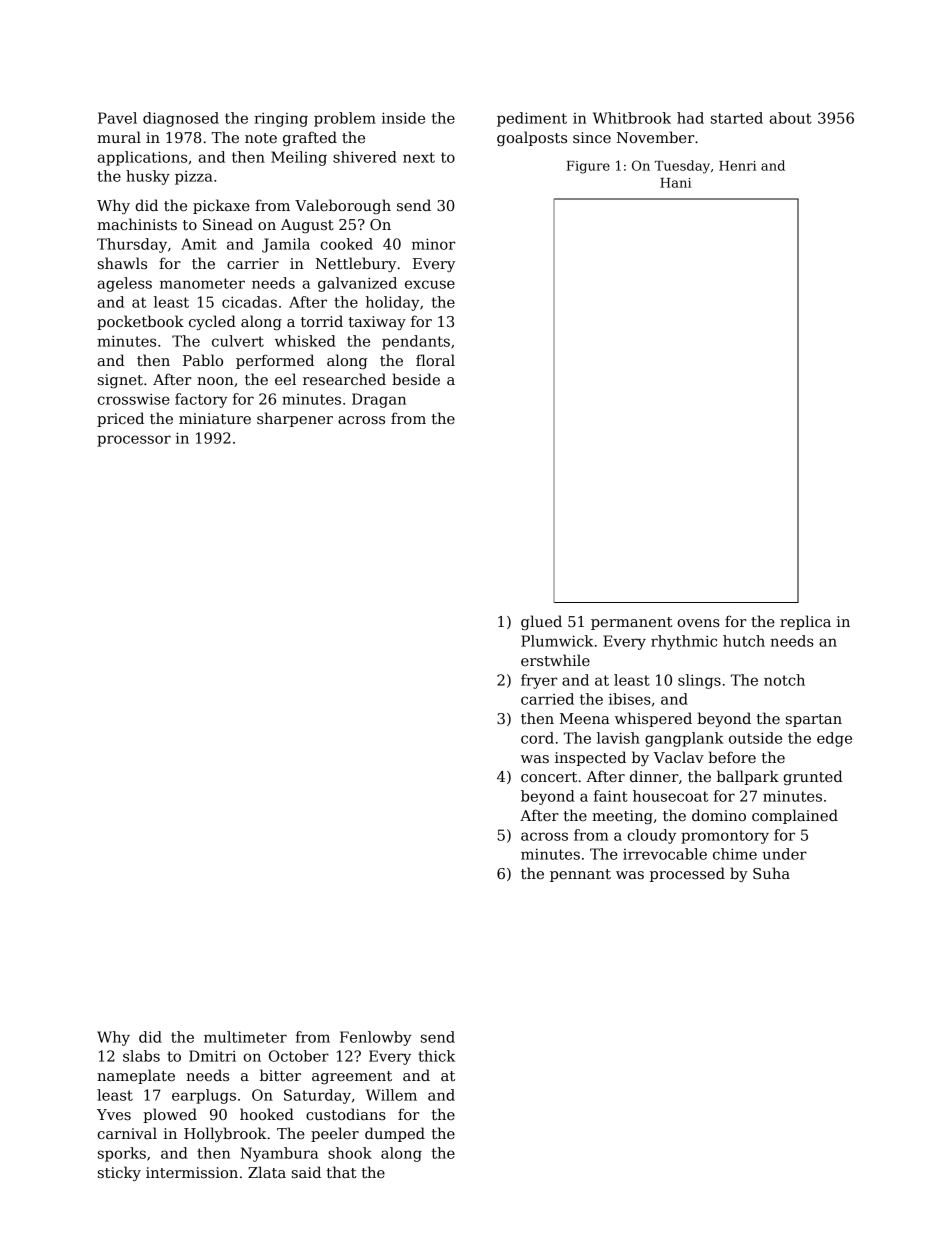  Describe the element at coordinates (435, 360) in the document. I see `floral` at that location.
